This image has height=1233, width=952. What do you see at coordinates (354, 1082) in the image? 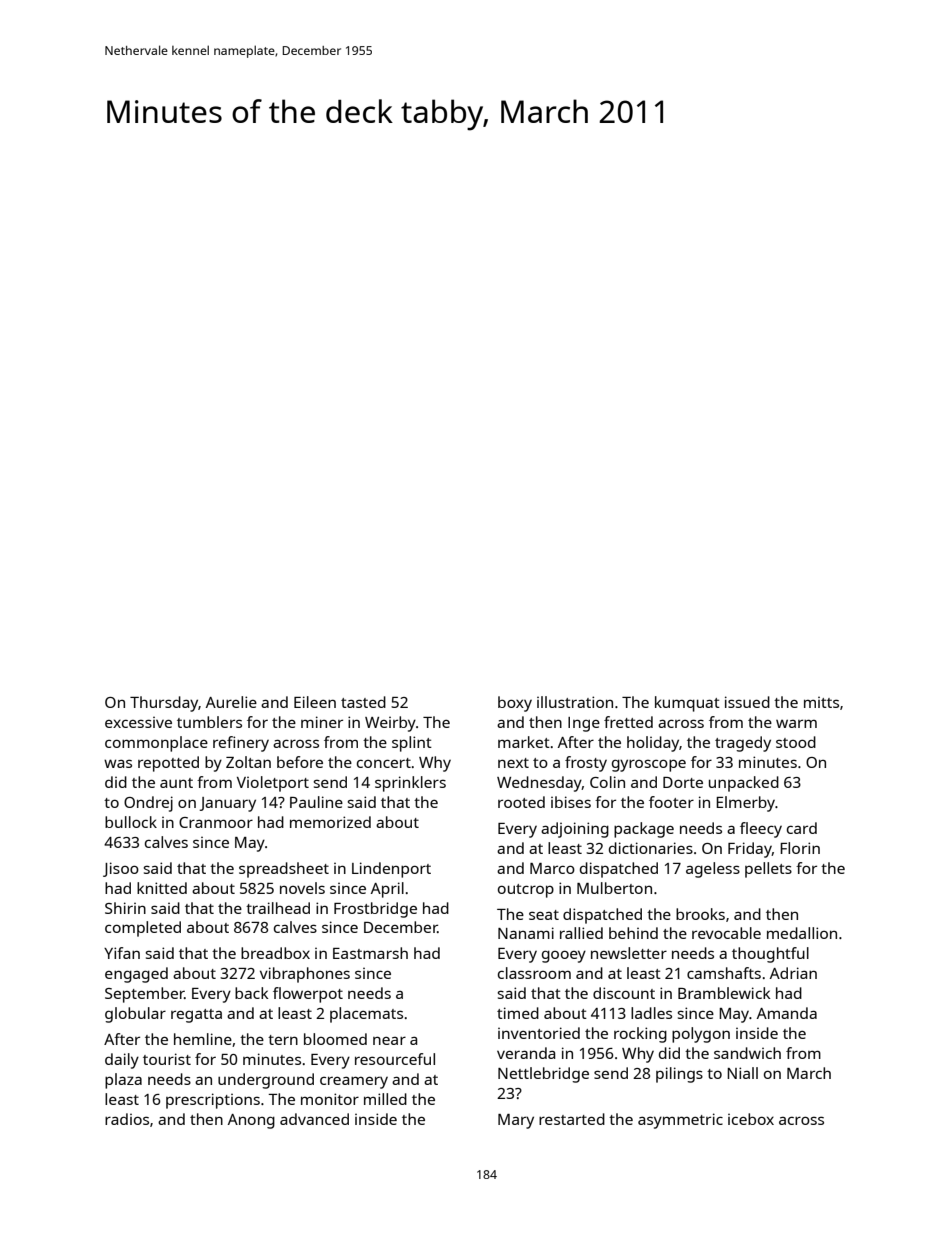
I see `creamery` at bounding box center [354, 1082].
